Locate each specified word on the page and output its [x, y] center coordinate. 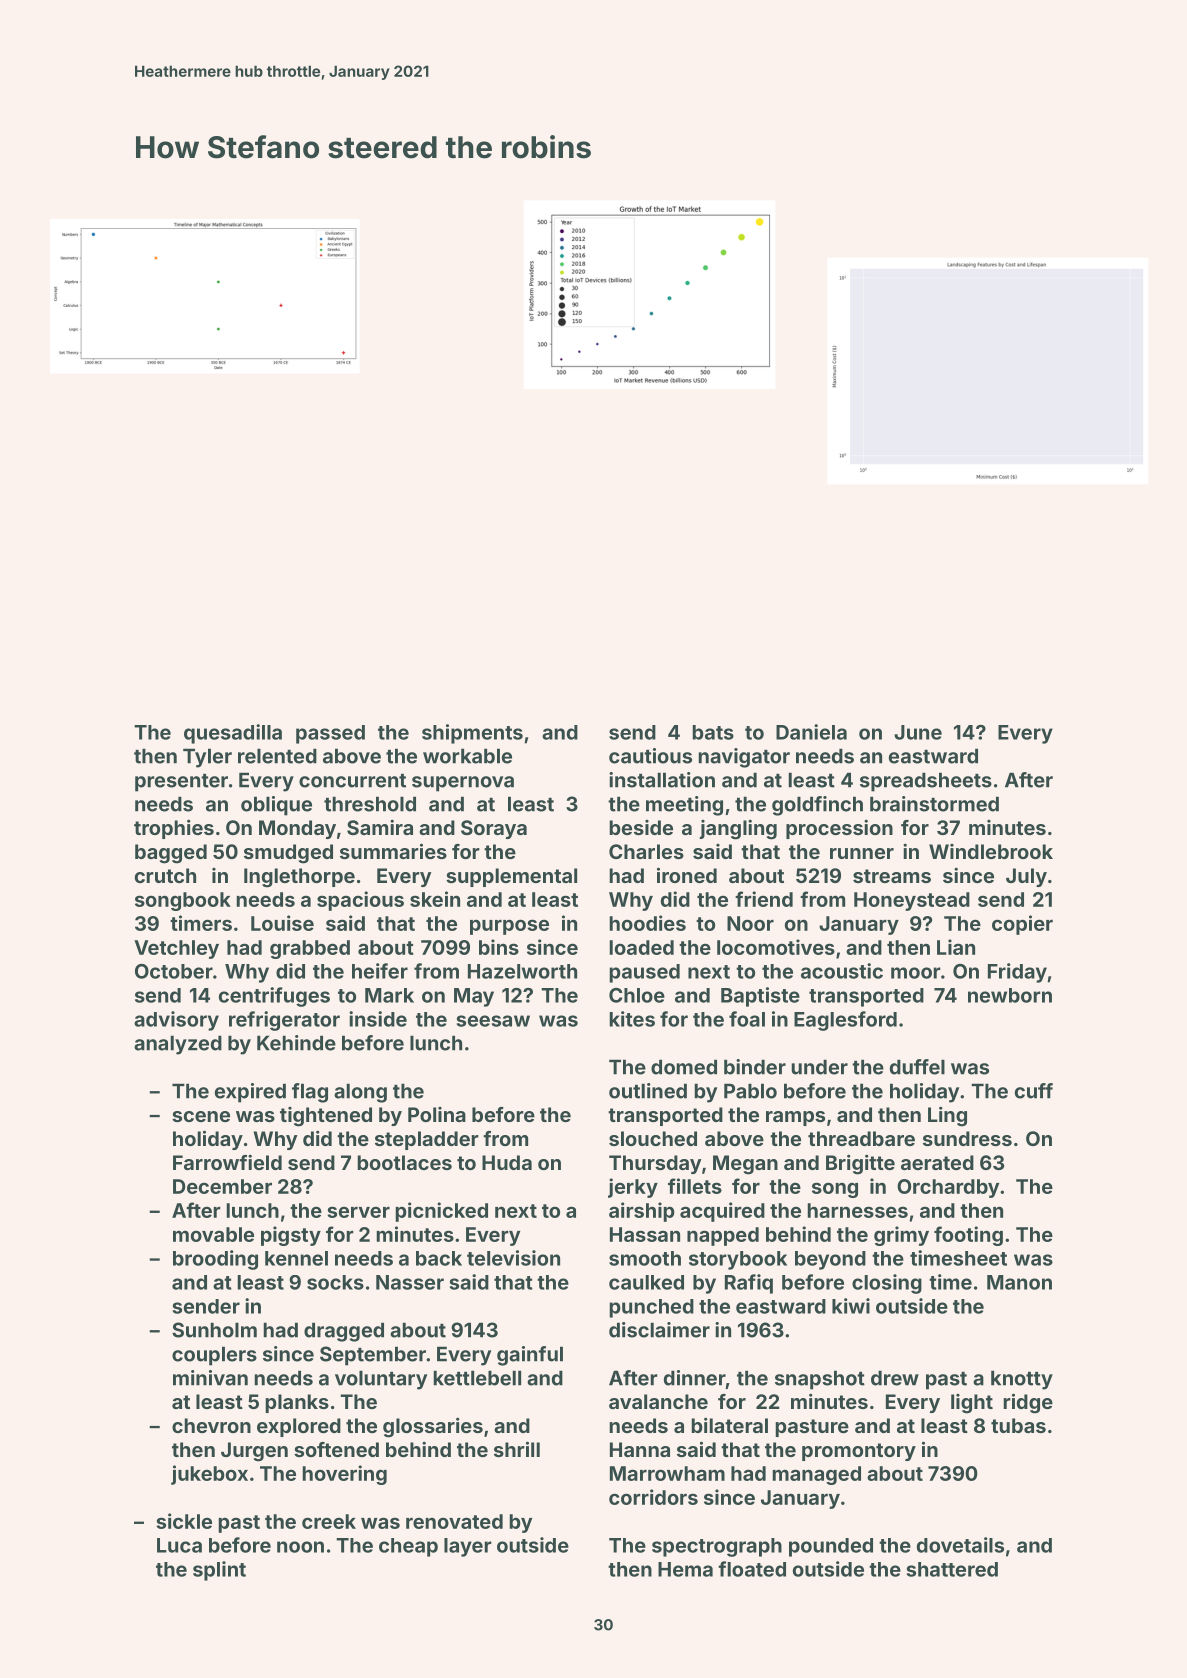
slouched [653, 1138]
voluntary [381, 1380]
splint [219, 1571]
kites [632, 1019]
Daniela [811, 732]
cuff [1034, 1091]
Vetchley [176, 949]
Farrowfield [227, 1162]
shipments [472, 734]
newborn [1010, 995]
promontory [859, 1452]
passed [330, 734]
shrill [517, 1449]
